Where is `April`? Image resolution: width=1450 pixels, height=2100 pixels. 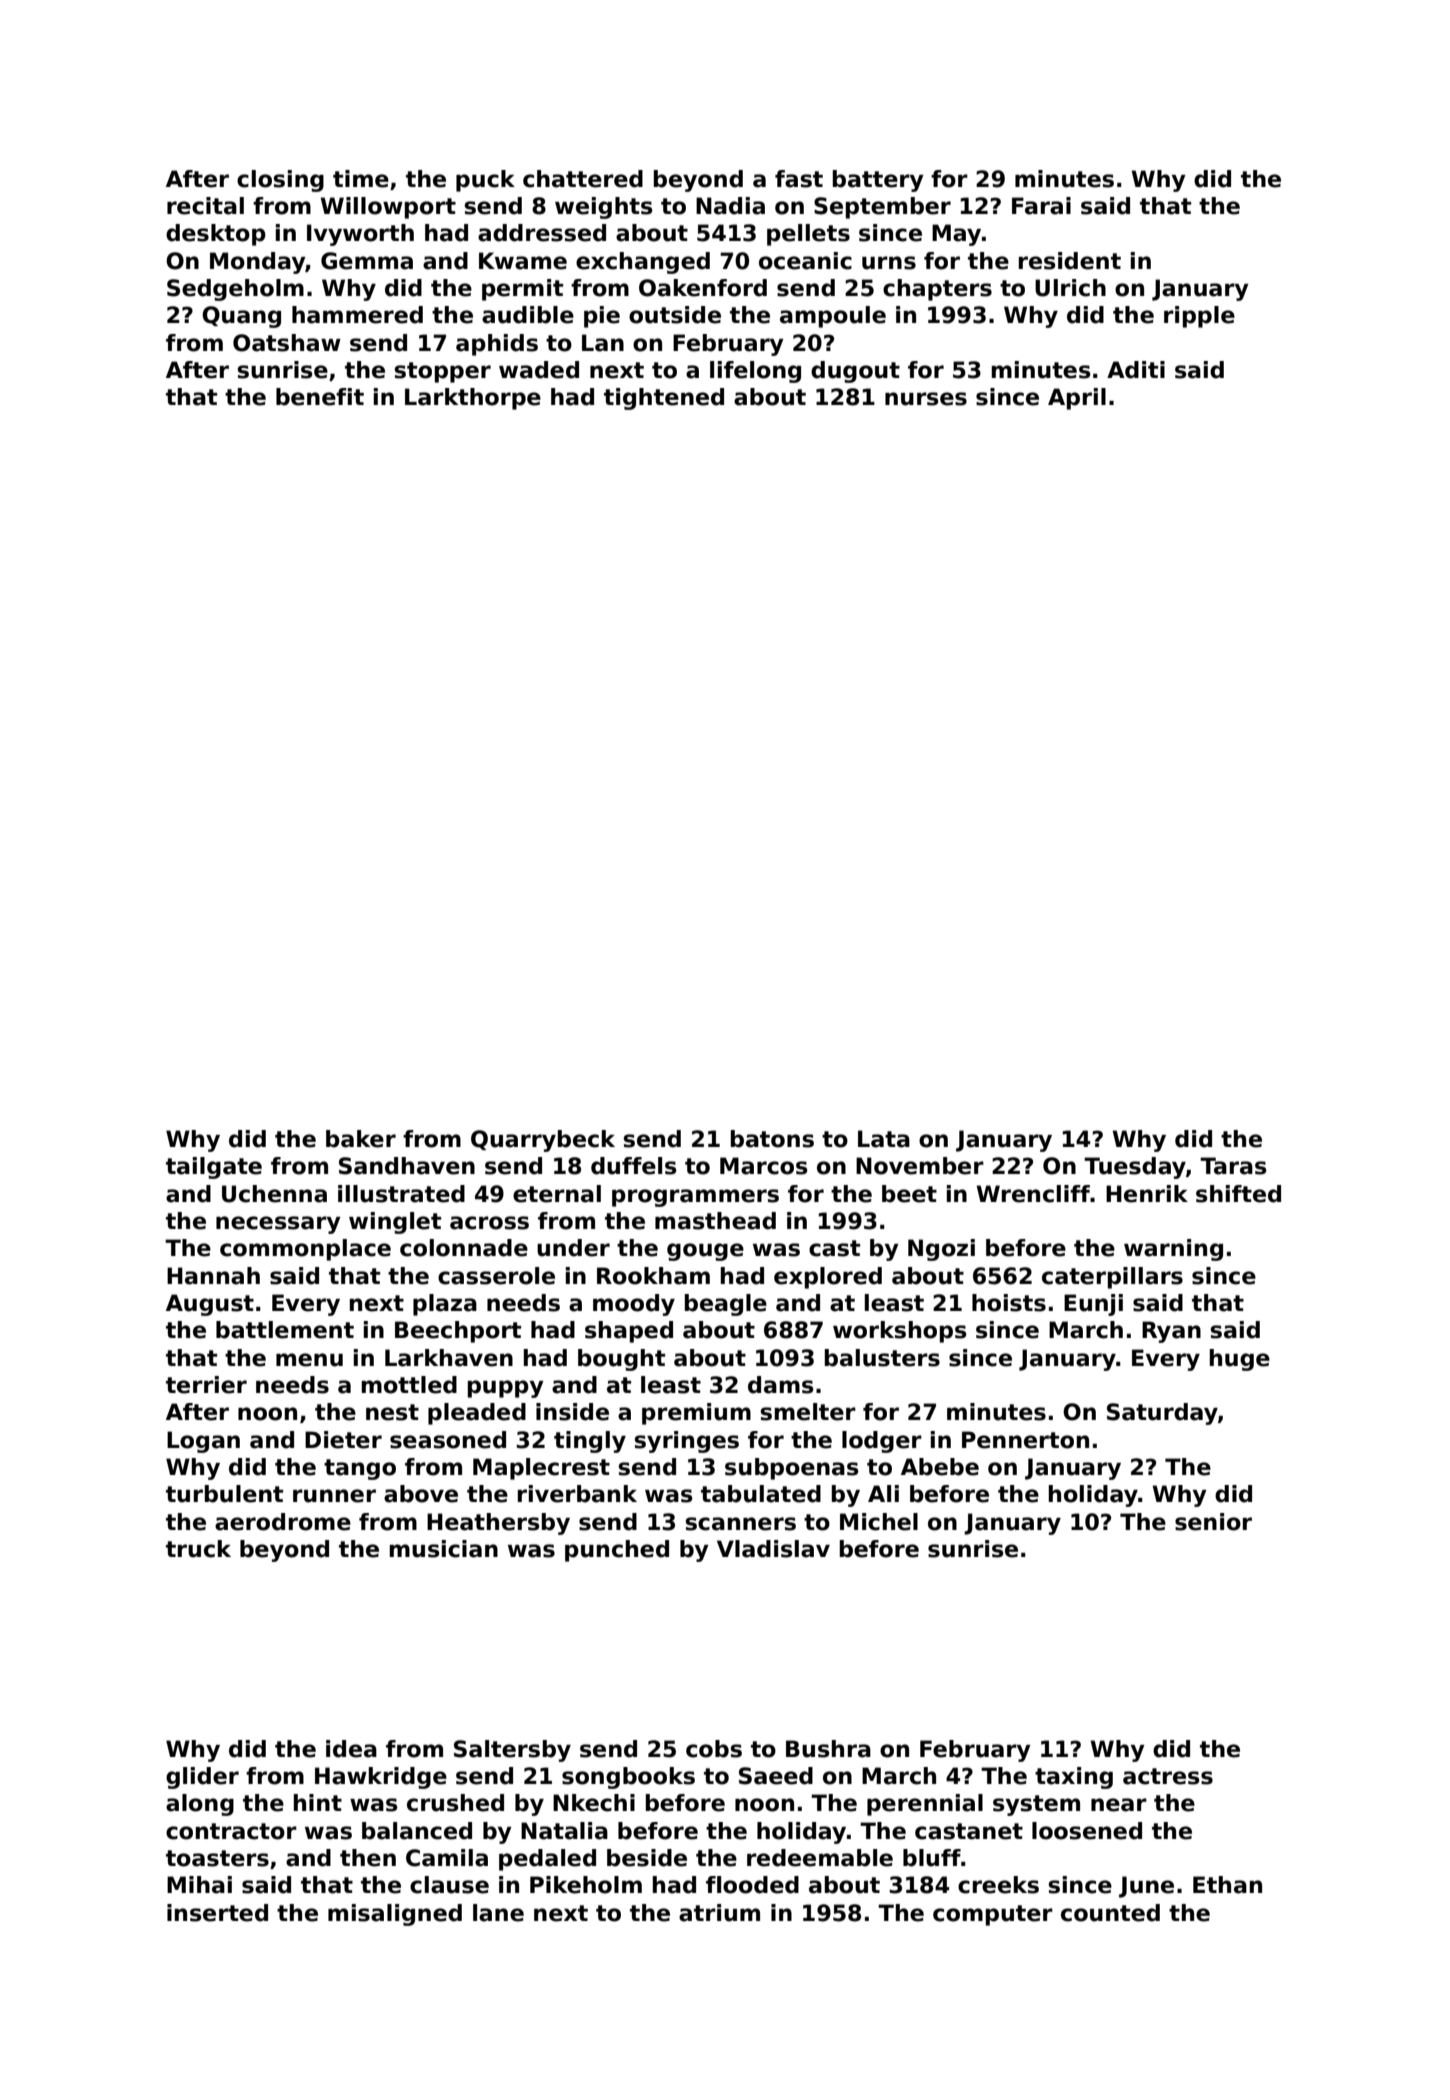
April is located at coordinates (1077, 399).
